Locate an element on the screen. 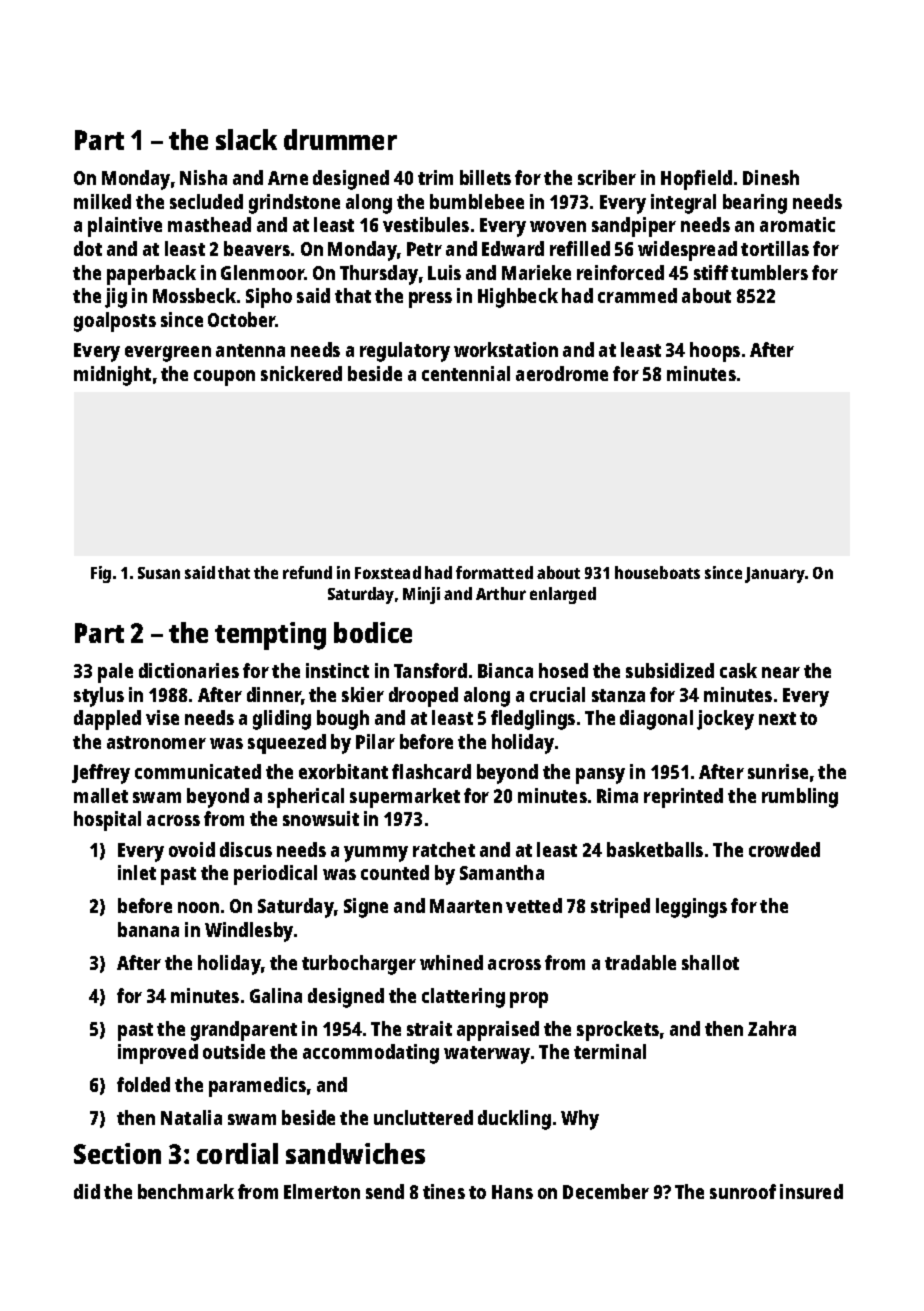 The width and height of the screenshot is (924, 1311). midnight is located at coordinates (112, 376).
